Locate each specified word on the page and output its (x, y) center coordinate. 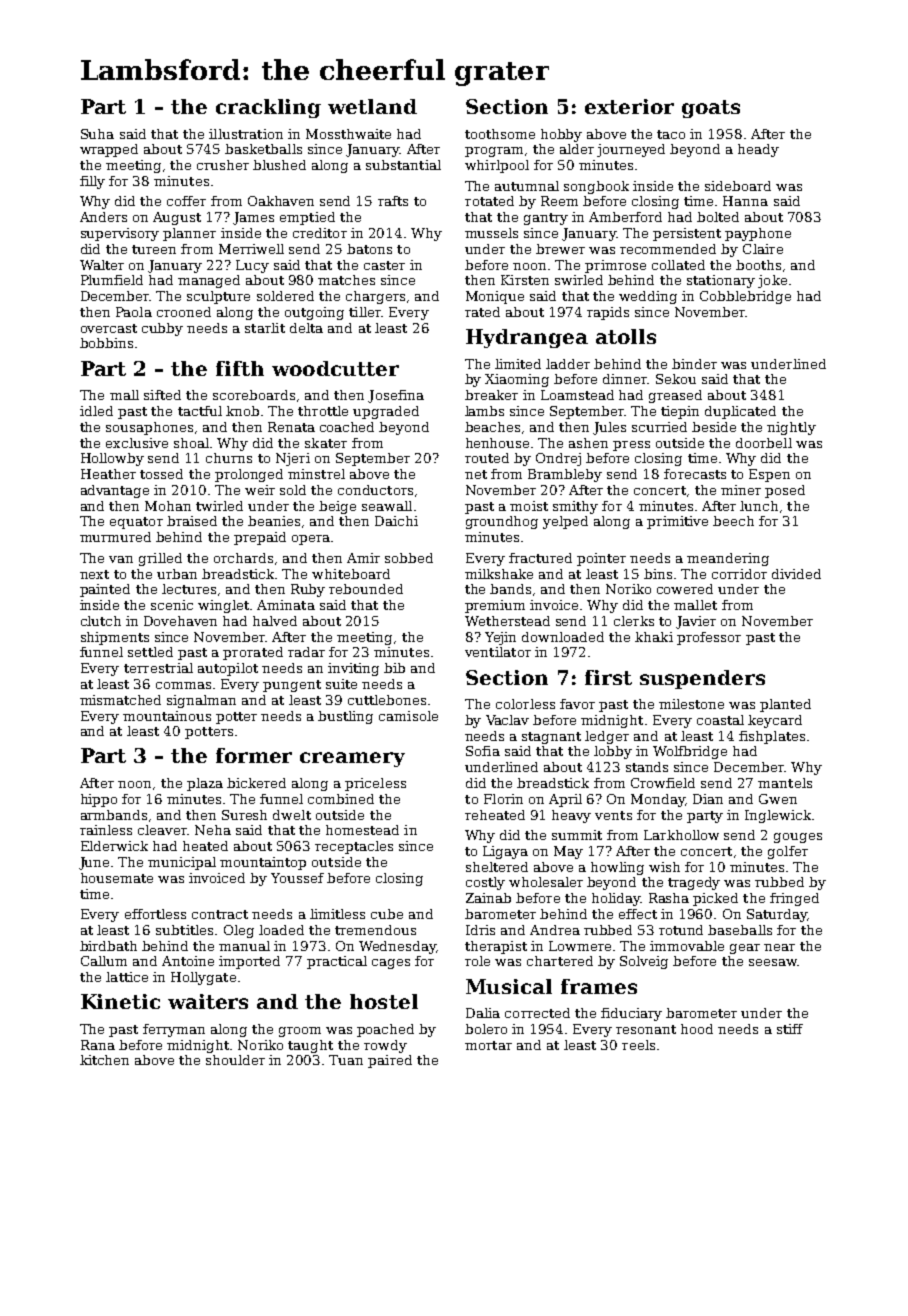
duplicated (740, 412)
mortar (488, 1045)
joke (772, 281)
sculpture (218, 297)
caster (384, 265)
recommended (668, 249)
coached (347, 427)
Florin (503, 799)
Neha (213, 830)
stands (647, 767)
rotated (489, 201)
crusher (223, 165)
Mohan (168, 506)
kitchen (104, 1060)
